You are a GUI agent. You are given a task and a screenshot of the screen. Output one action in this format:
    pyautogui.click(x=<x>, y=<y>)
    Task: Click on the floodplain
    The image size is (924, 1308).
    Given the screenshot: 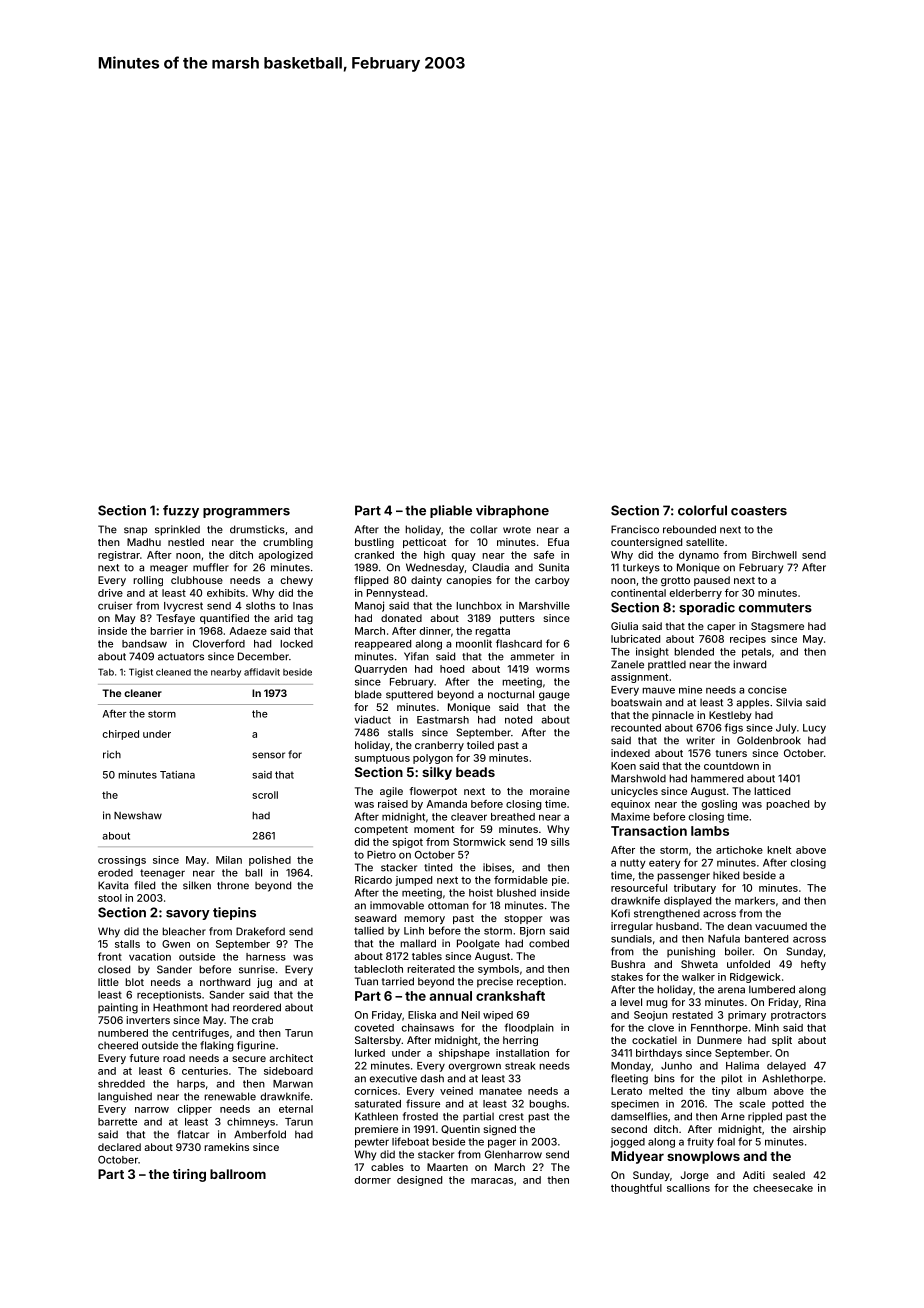 What is the action you would take?
    pyautogui.click(x=529, y=1028)
